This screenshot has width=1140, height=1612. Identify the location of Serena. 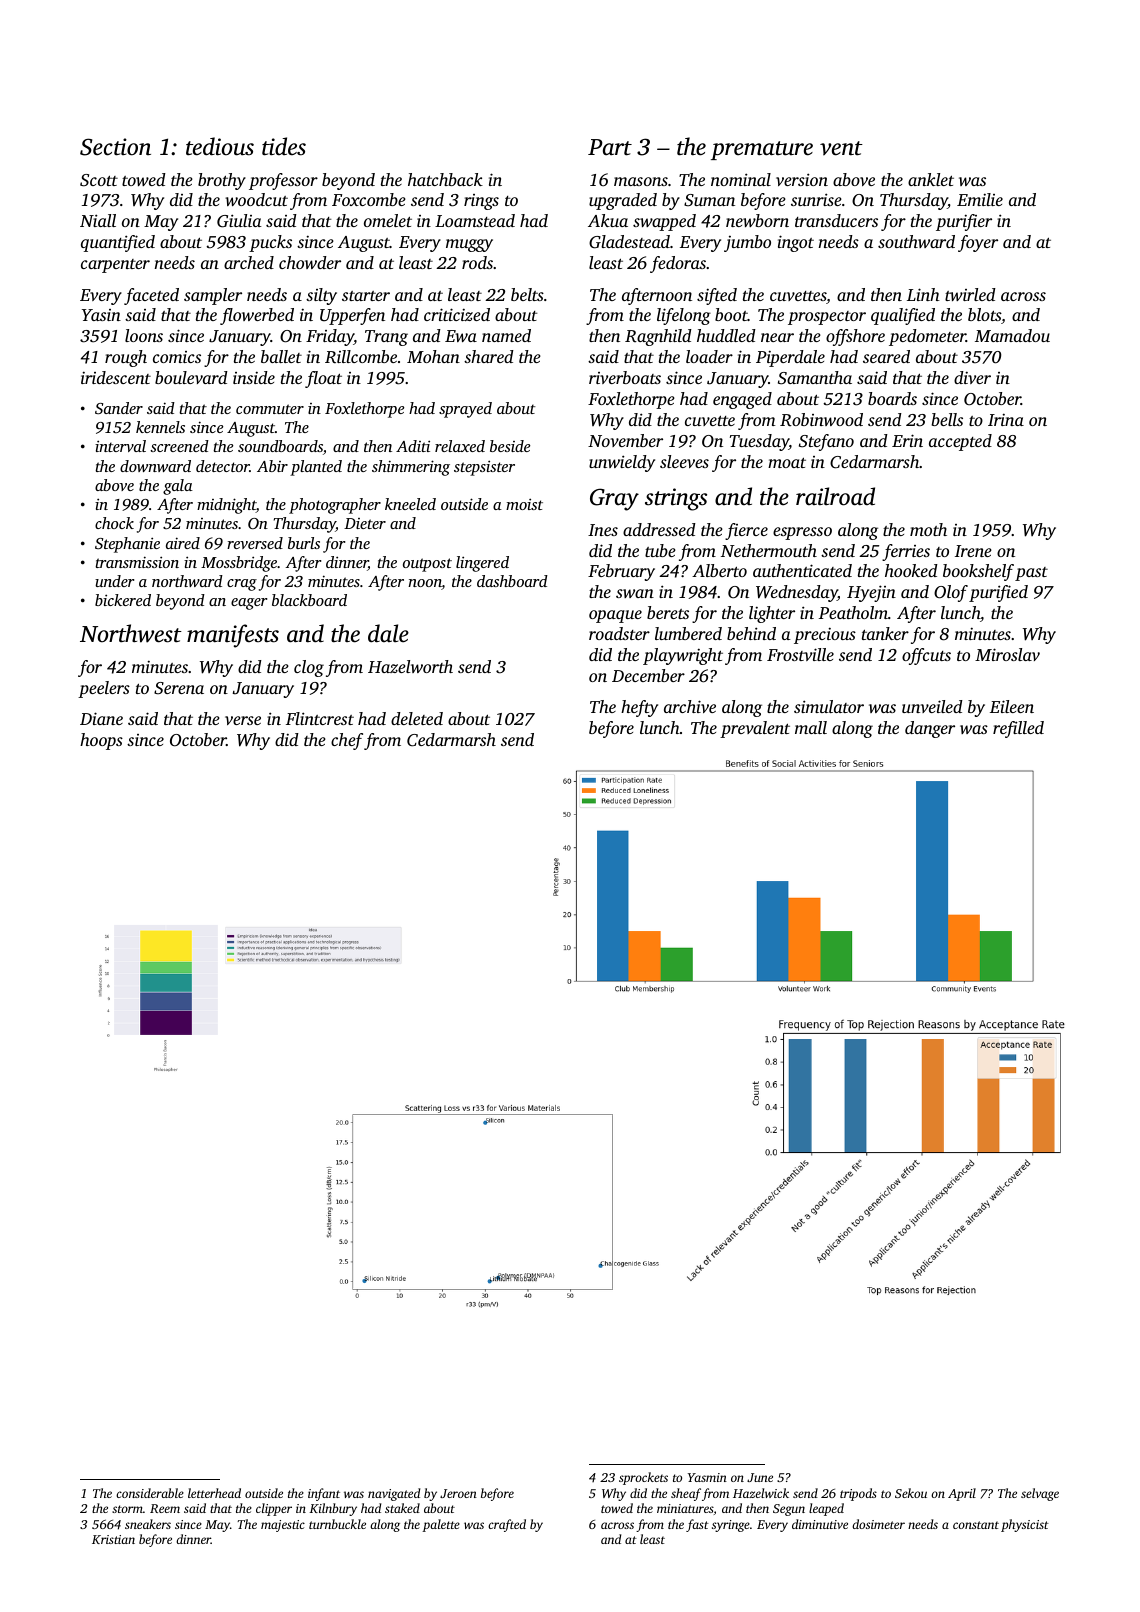
(179, 688).
